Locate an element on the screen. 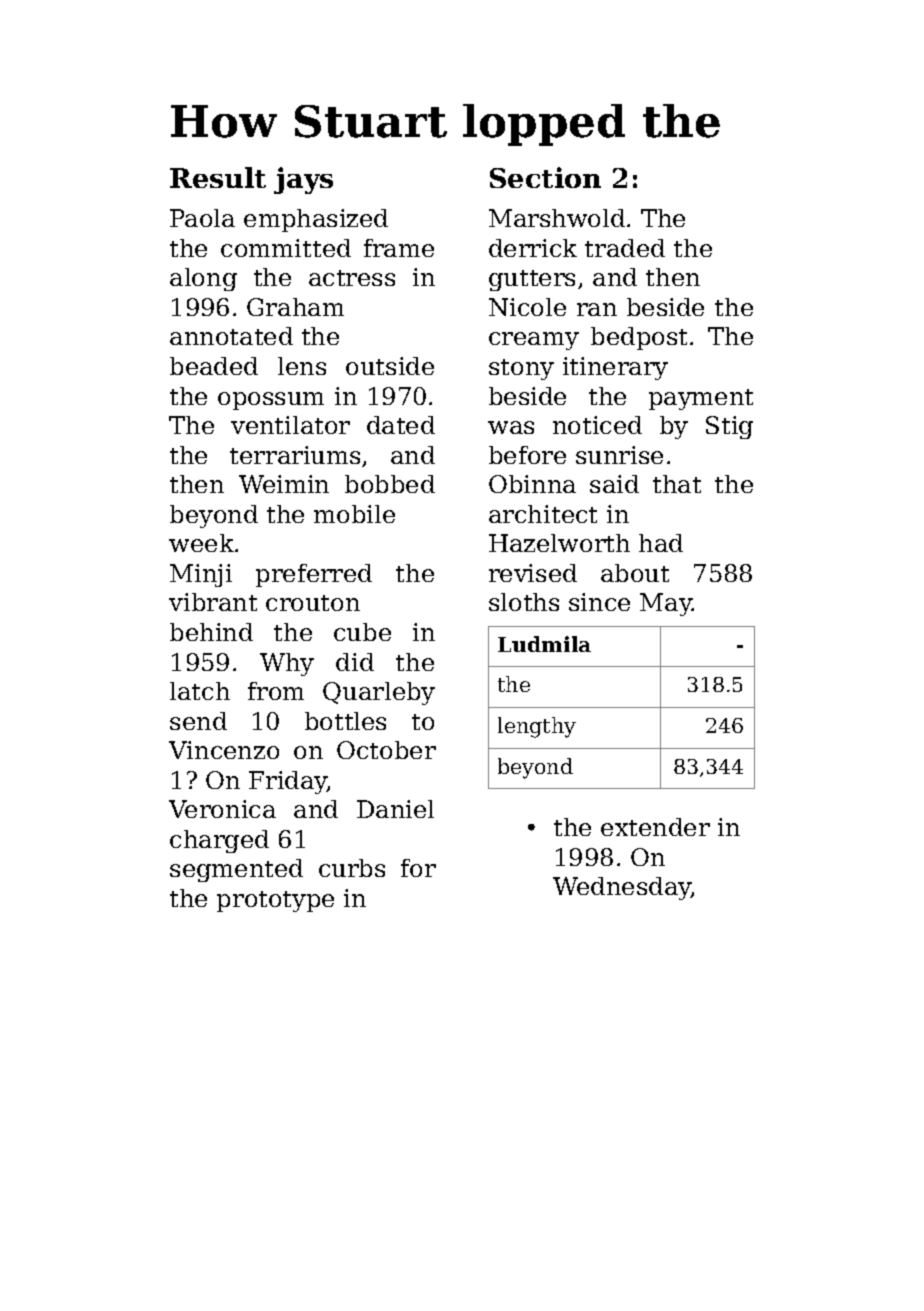  lengthy is located at coordinates (537, 727).
